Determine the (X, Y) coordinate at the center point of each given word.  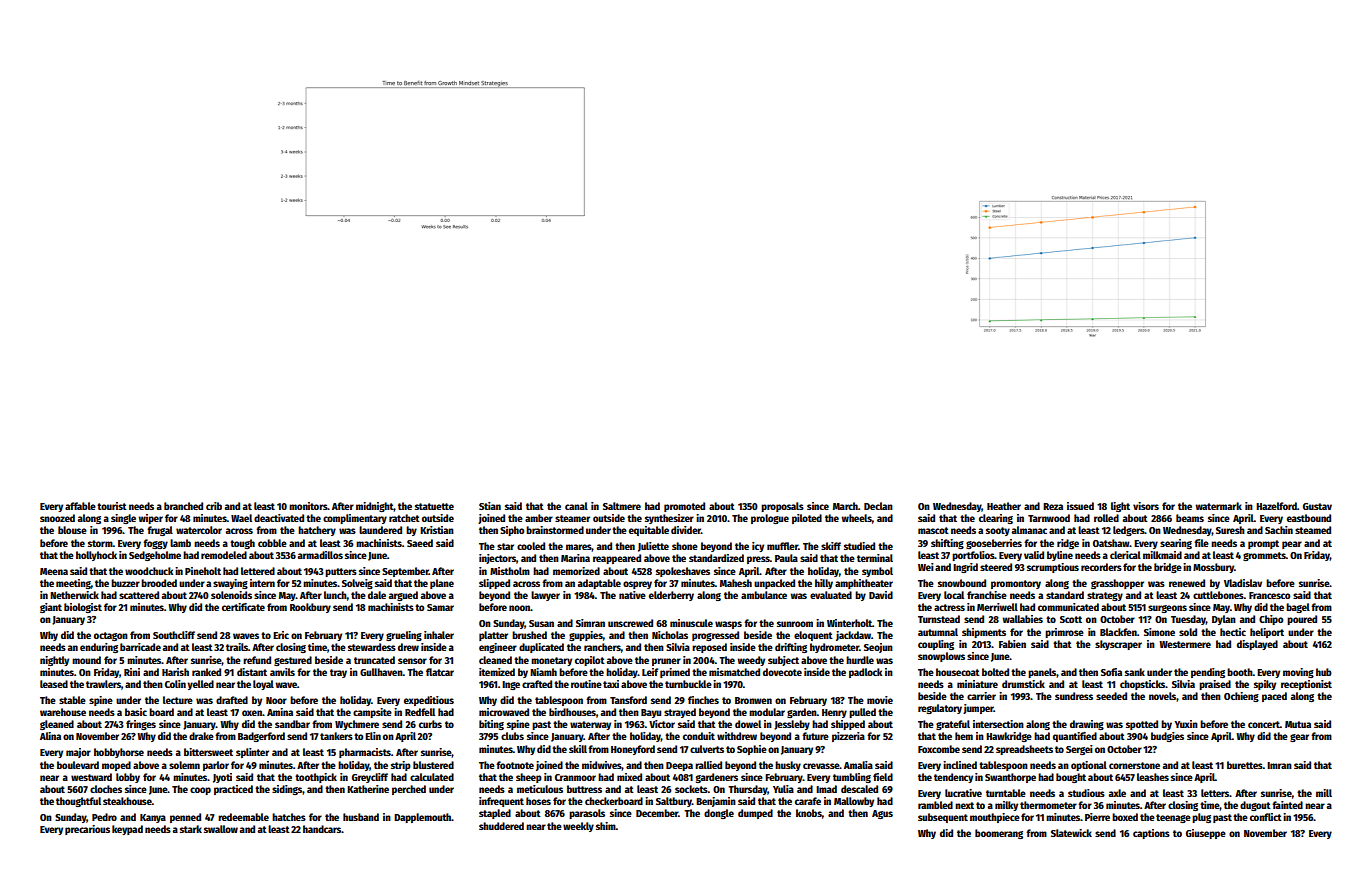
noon (519, 608)
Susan (541, 623)
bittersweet (208, 752)
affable (80, 506)
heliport (1267, 633)
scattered (139, 595)
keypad (127, 830)
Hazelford (1276, 506)
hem (964, 736)
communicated (1068, 607)
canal (576, 506)
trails (237, 647)
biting (491, 725)
